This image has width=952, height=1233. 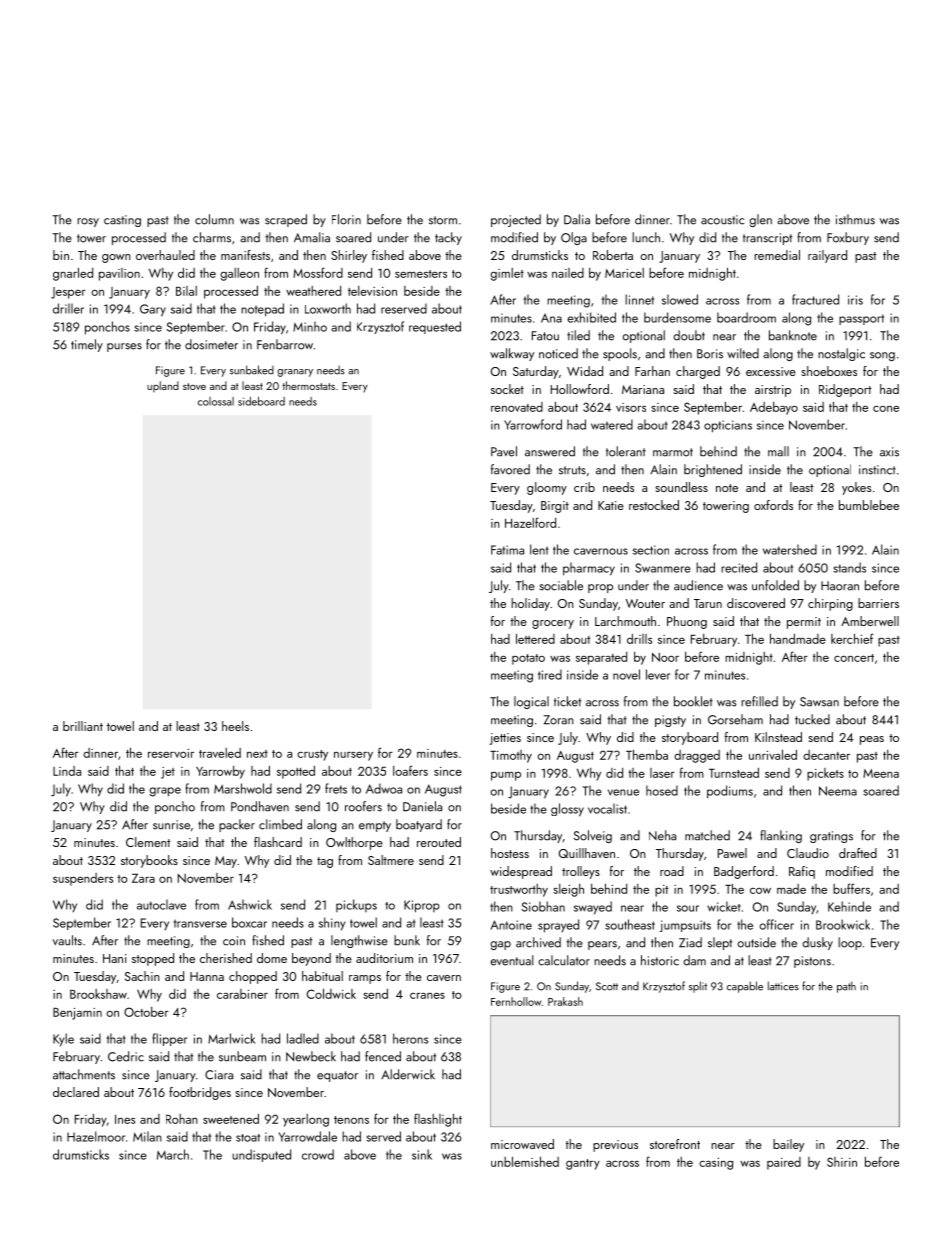 I want to click on Hazelmoor, so click(x=96, y=1136).
